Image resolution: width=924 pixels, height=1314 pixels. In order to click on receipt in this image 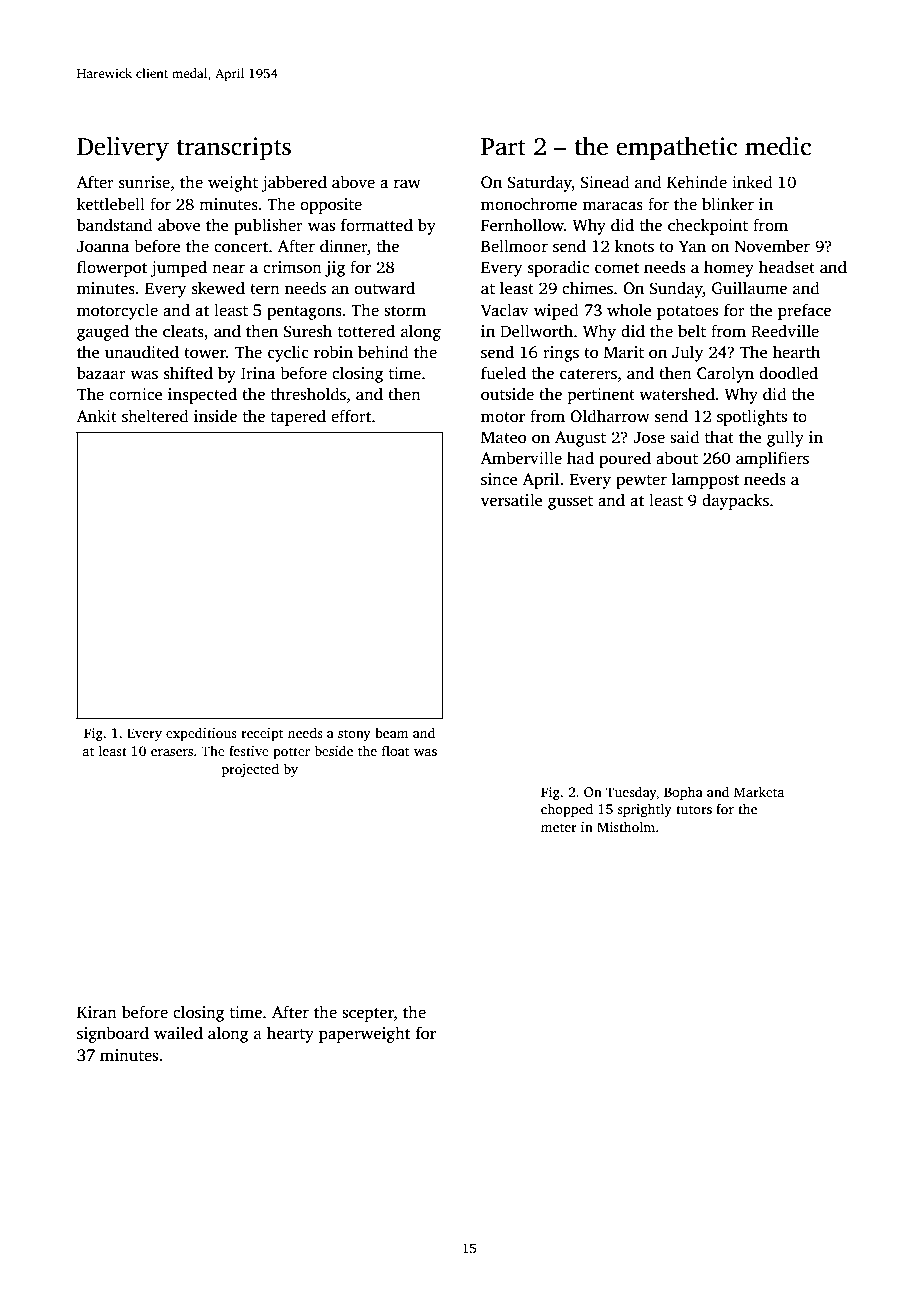, I will do `click(262, 734)`.
